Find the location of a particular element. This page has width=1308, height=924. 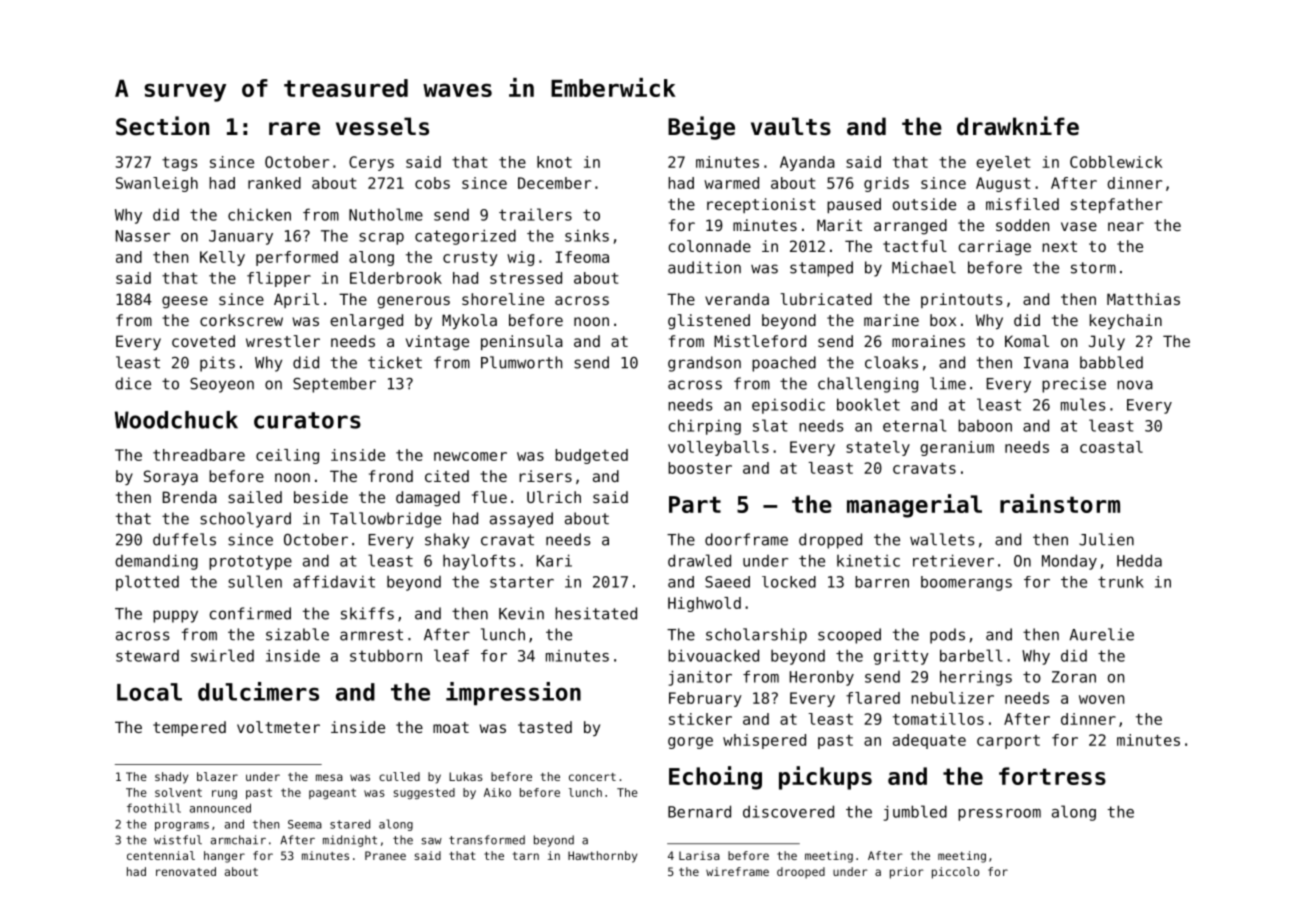

demanding is located at coordinates (156, 562).
